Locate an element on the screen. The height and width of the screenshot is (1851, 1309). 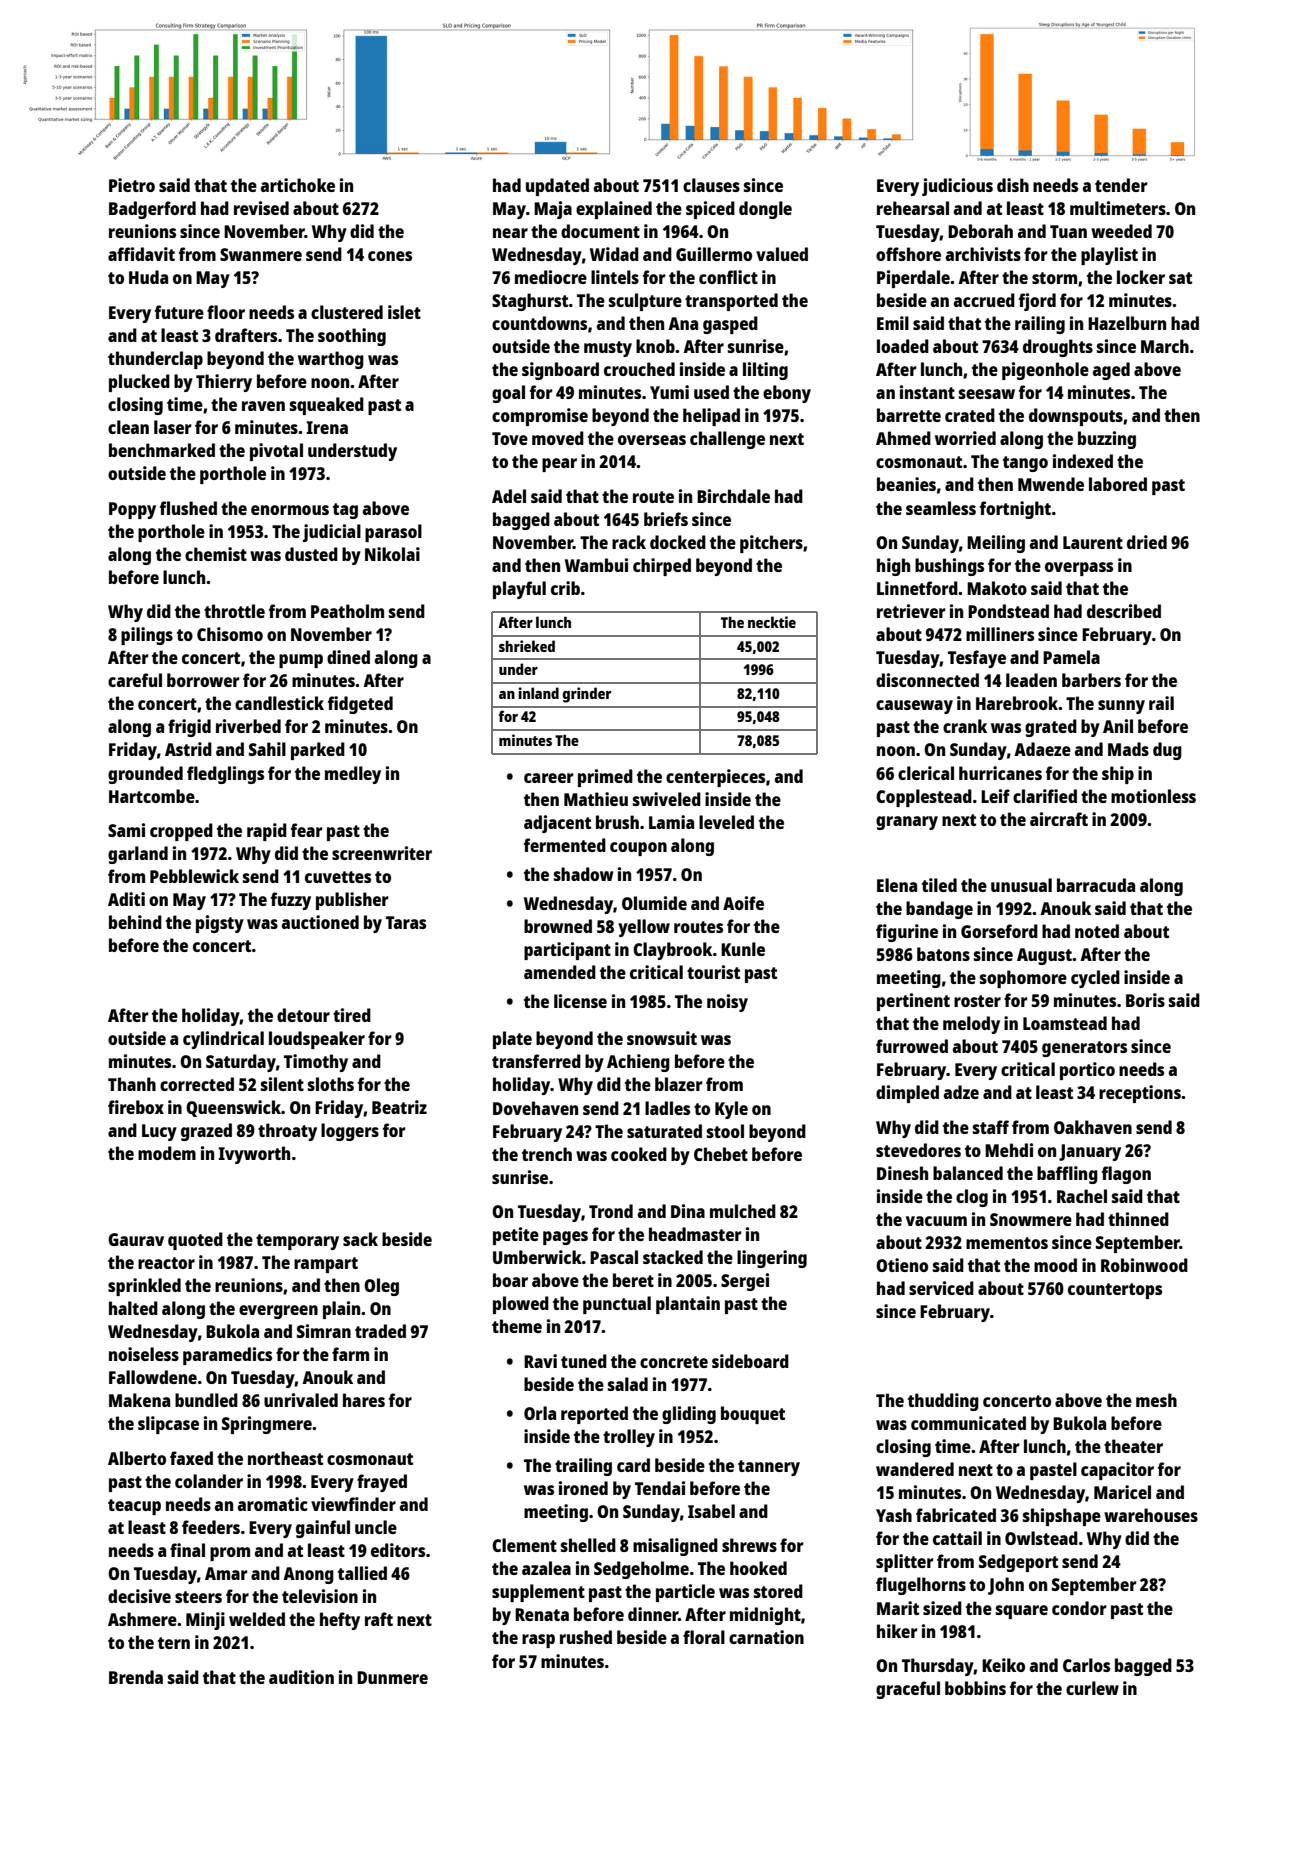
Alberto is located at coordinates (137, 1458).
